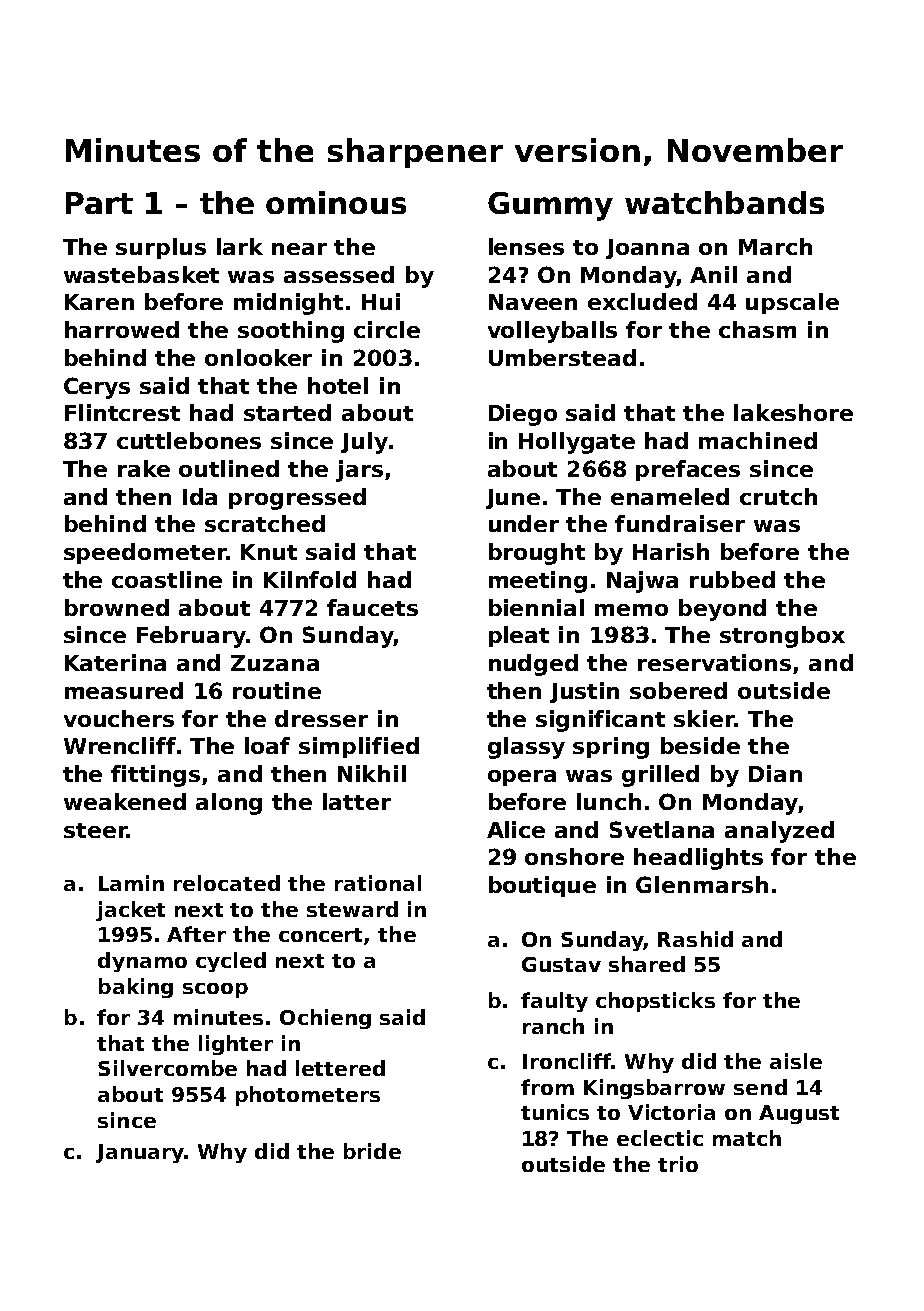 This image has height=1311, width=924. I want to click on coastline, so click(167, 579).
